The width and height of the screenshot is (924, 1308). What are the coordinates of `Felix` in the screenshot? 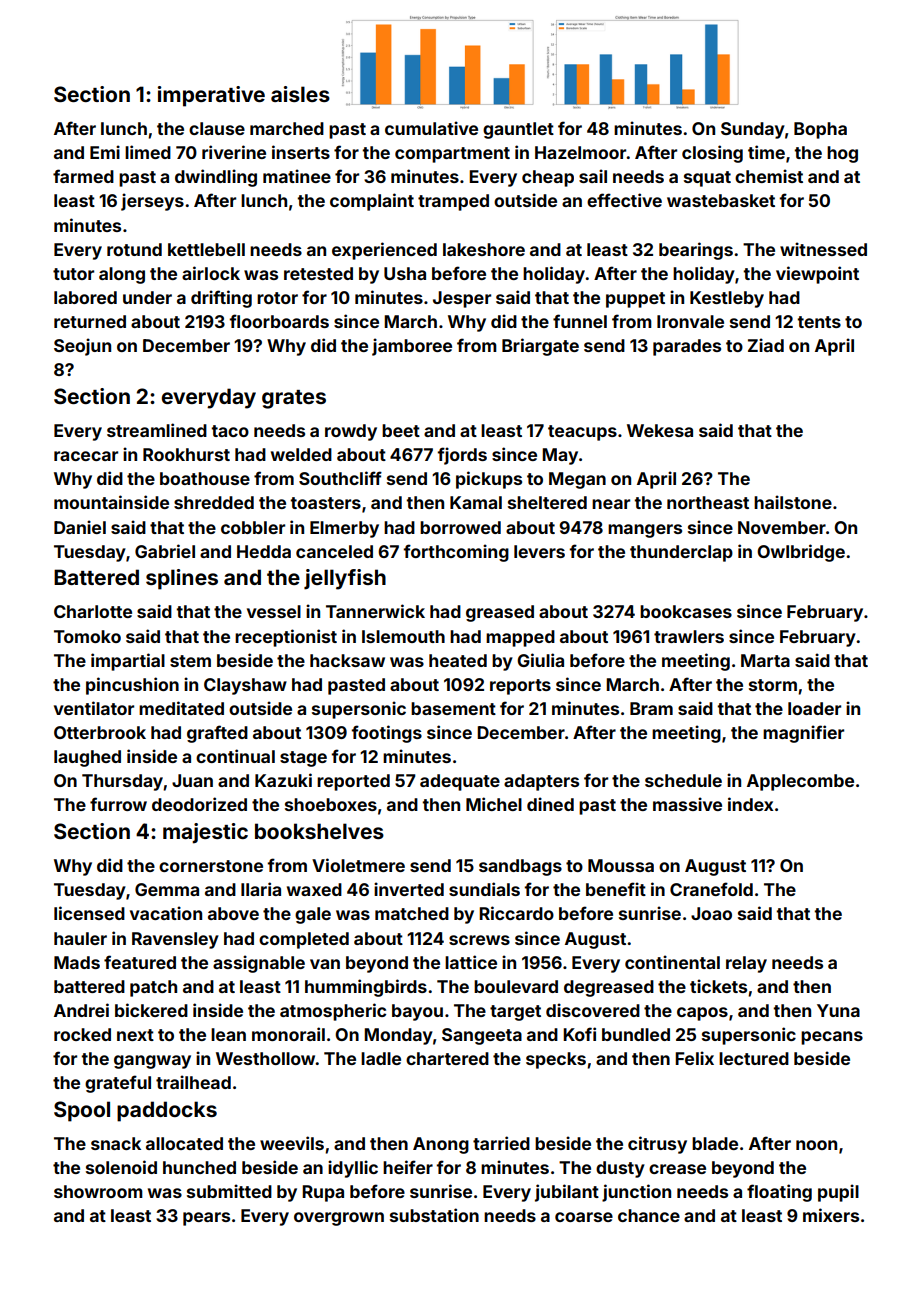 It's located at (694, 1058).
